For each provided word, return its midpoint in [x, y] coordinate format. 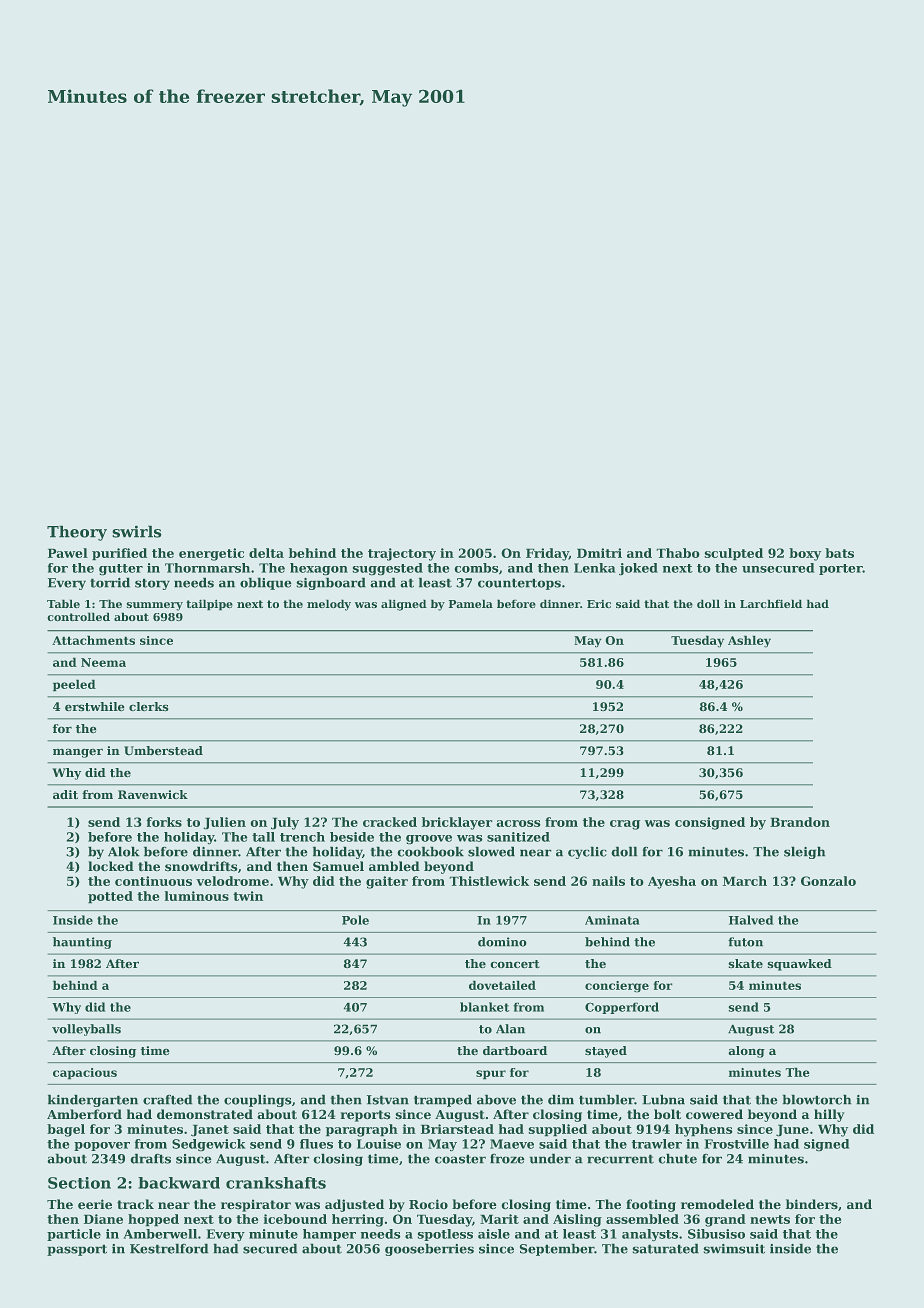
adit [65, 794]
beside [352, 837]
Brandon [800, 822]
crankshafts [276, 1183]
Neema [103, 662]
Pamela [471, 604]
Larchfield [771, 603]
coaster [460, 1159]
